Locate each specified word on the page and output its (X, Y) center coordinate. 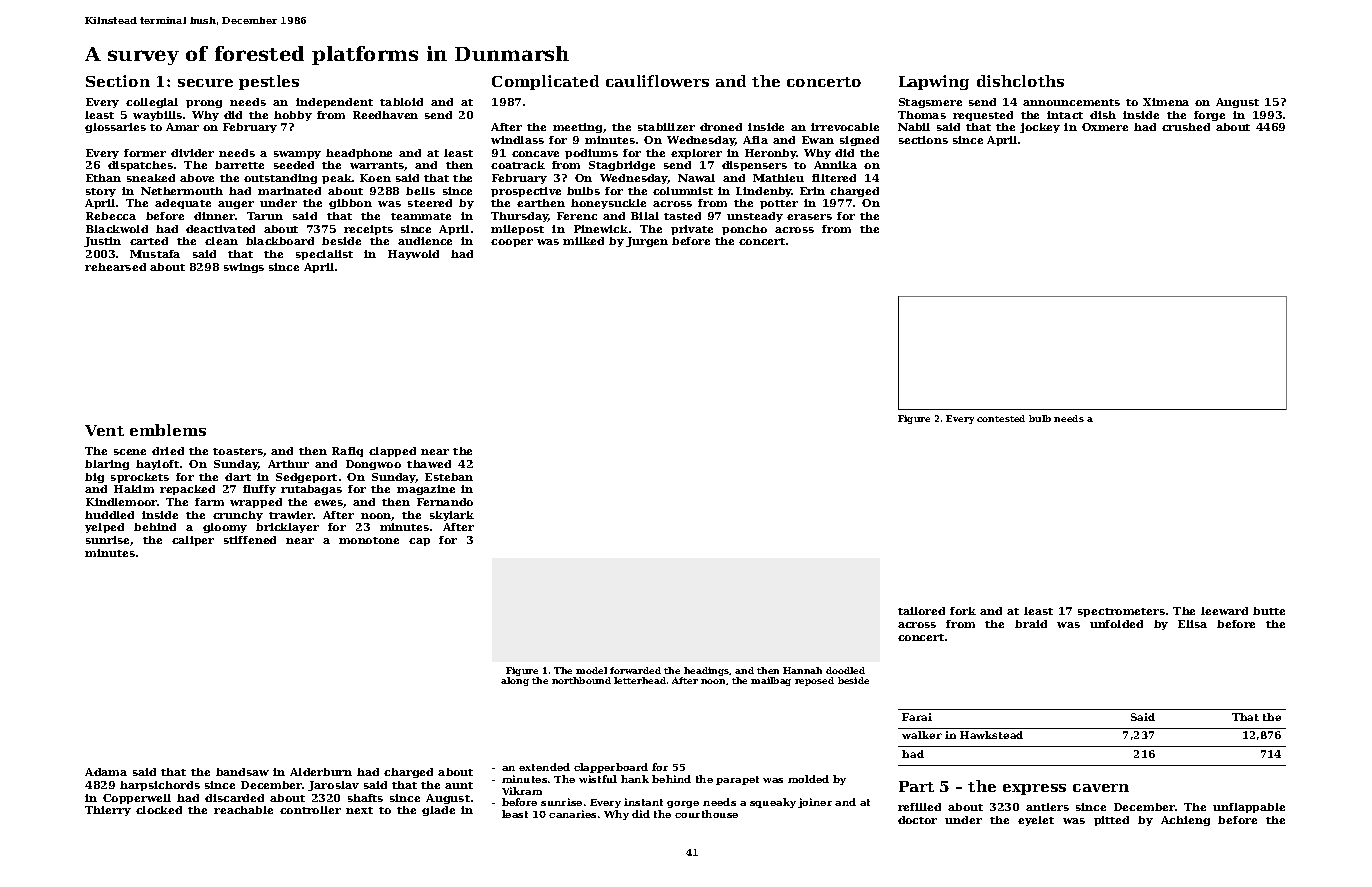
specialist (324, 255)
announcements (1071, 102)
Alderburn (321, 772)
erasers (809, 217)
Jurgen (647, 242)
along (515, 681)
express (1034, 789)
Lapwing (934, 82)
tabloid (401, 102)
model (591, 670)
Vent (104, 430)
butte (1269, 611)
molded (808, 779)
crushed (1186, 127)
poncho (744, 230)
